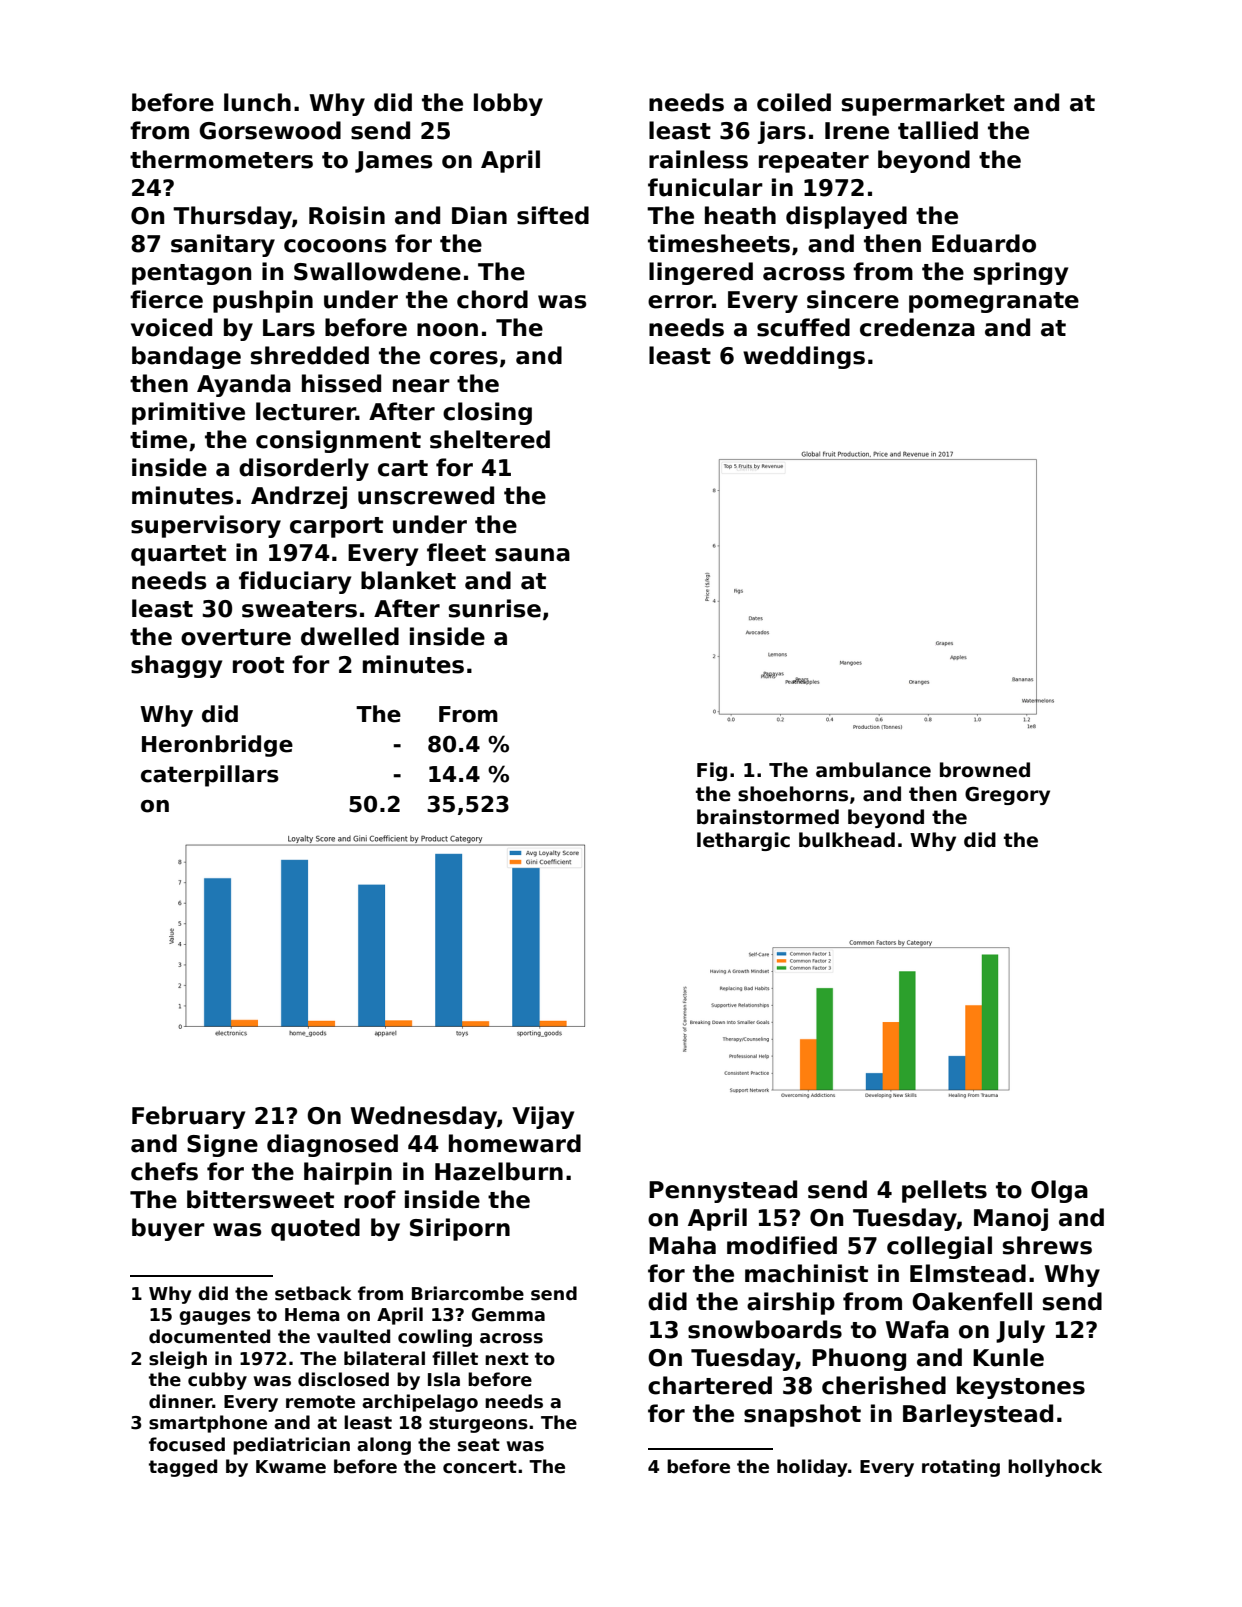 The image size is (1242, 1607). Describe the element at coordinates (804, 357) in the screenshot. I see `weddings` at that location.
